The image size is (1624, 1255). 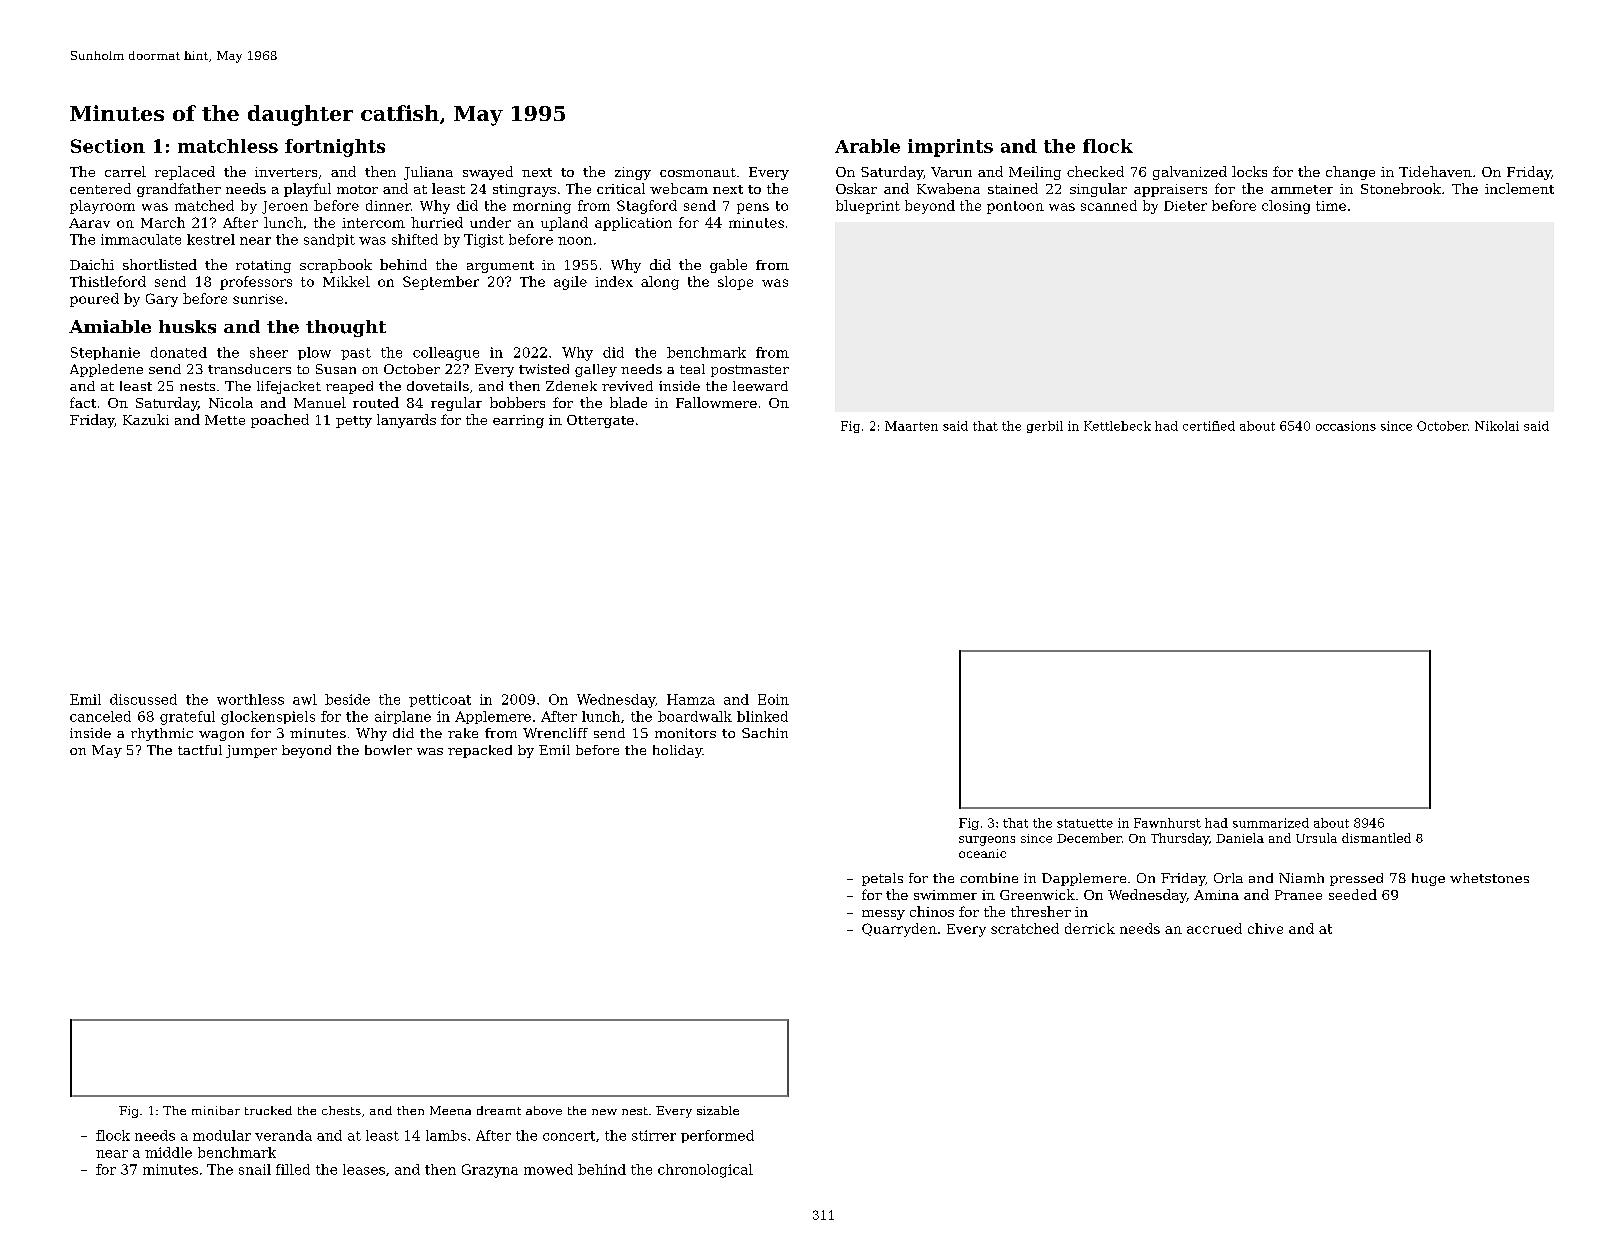 What do you see at coordinates (347, 699) in the image?
I see `beside` at bounding box center [347, 699].
